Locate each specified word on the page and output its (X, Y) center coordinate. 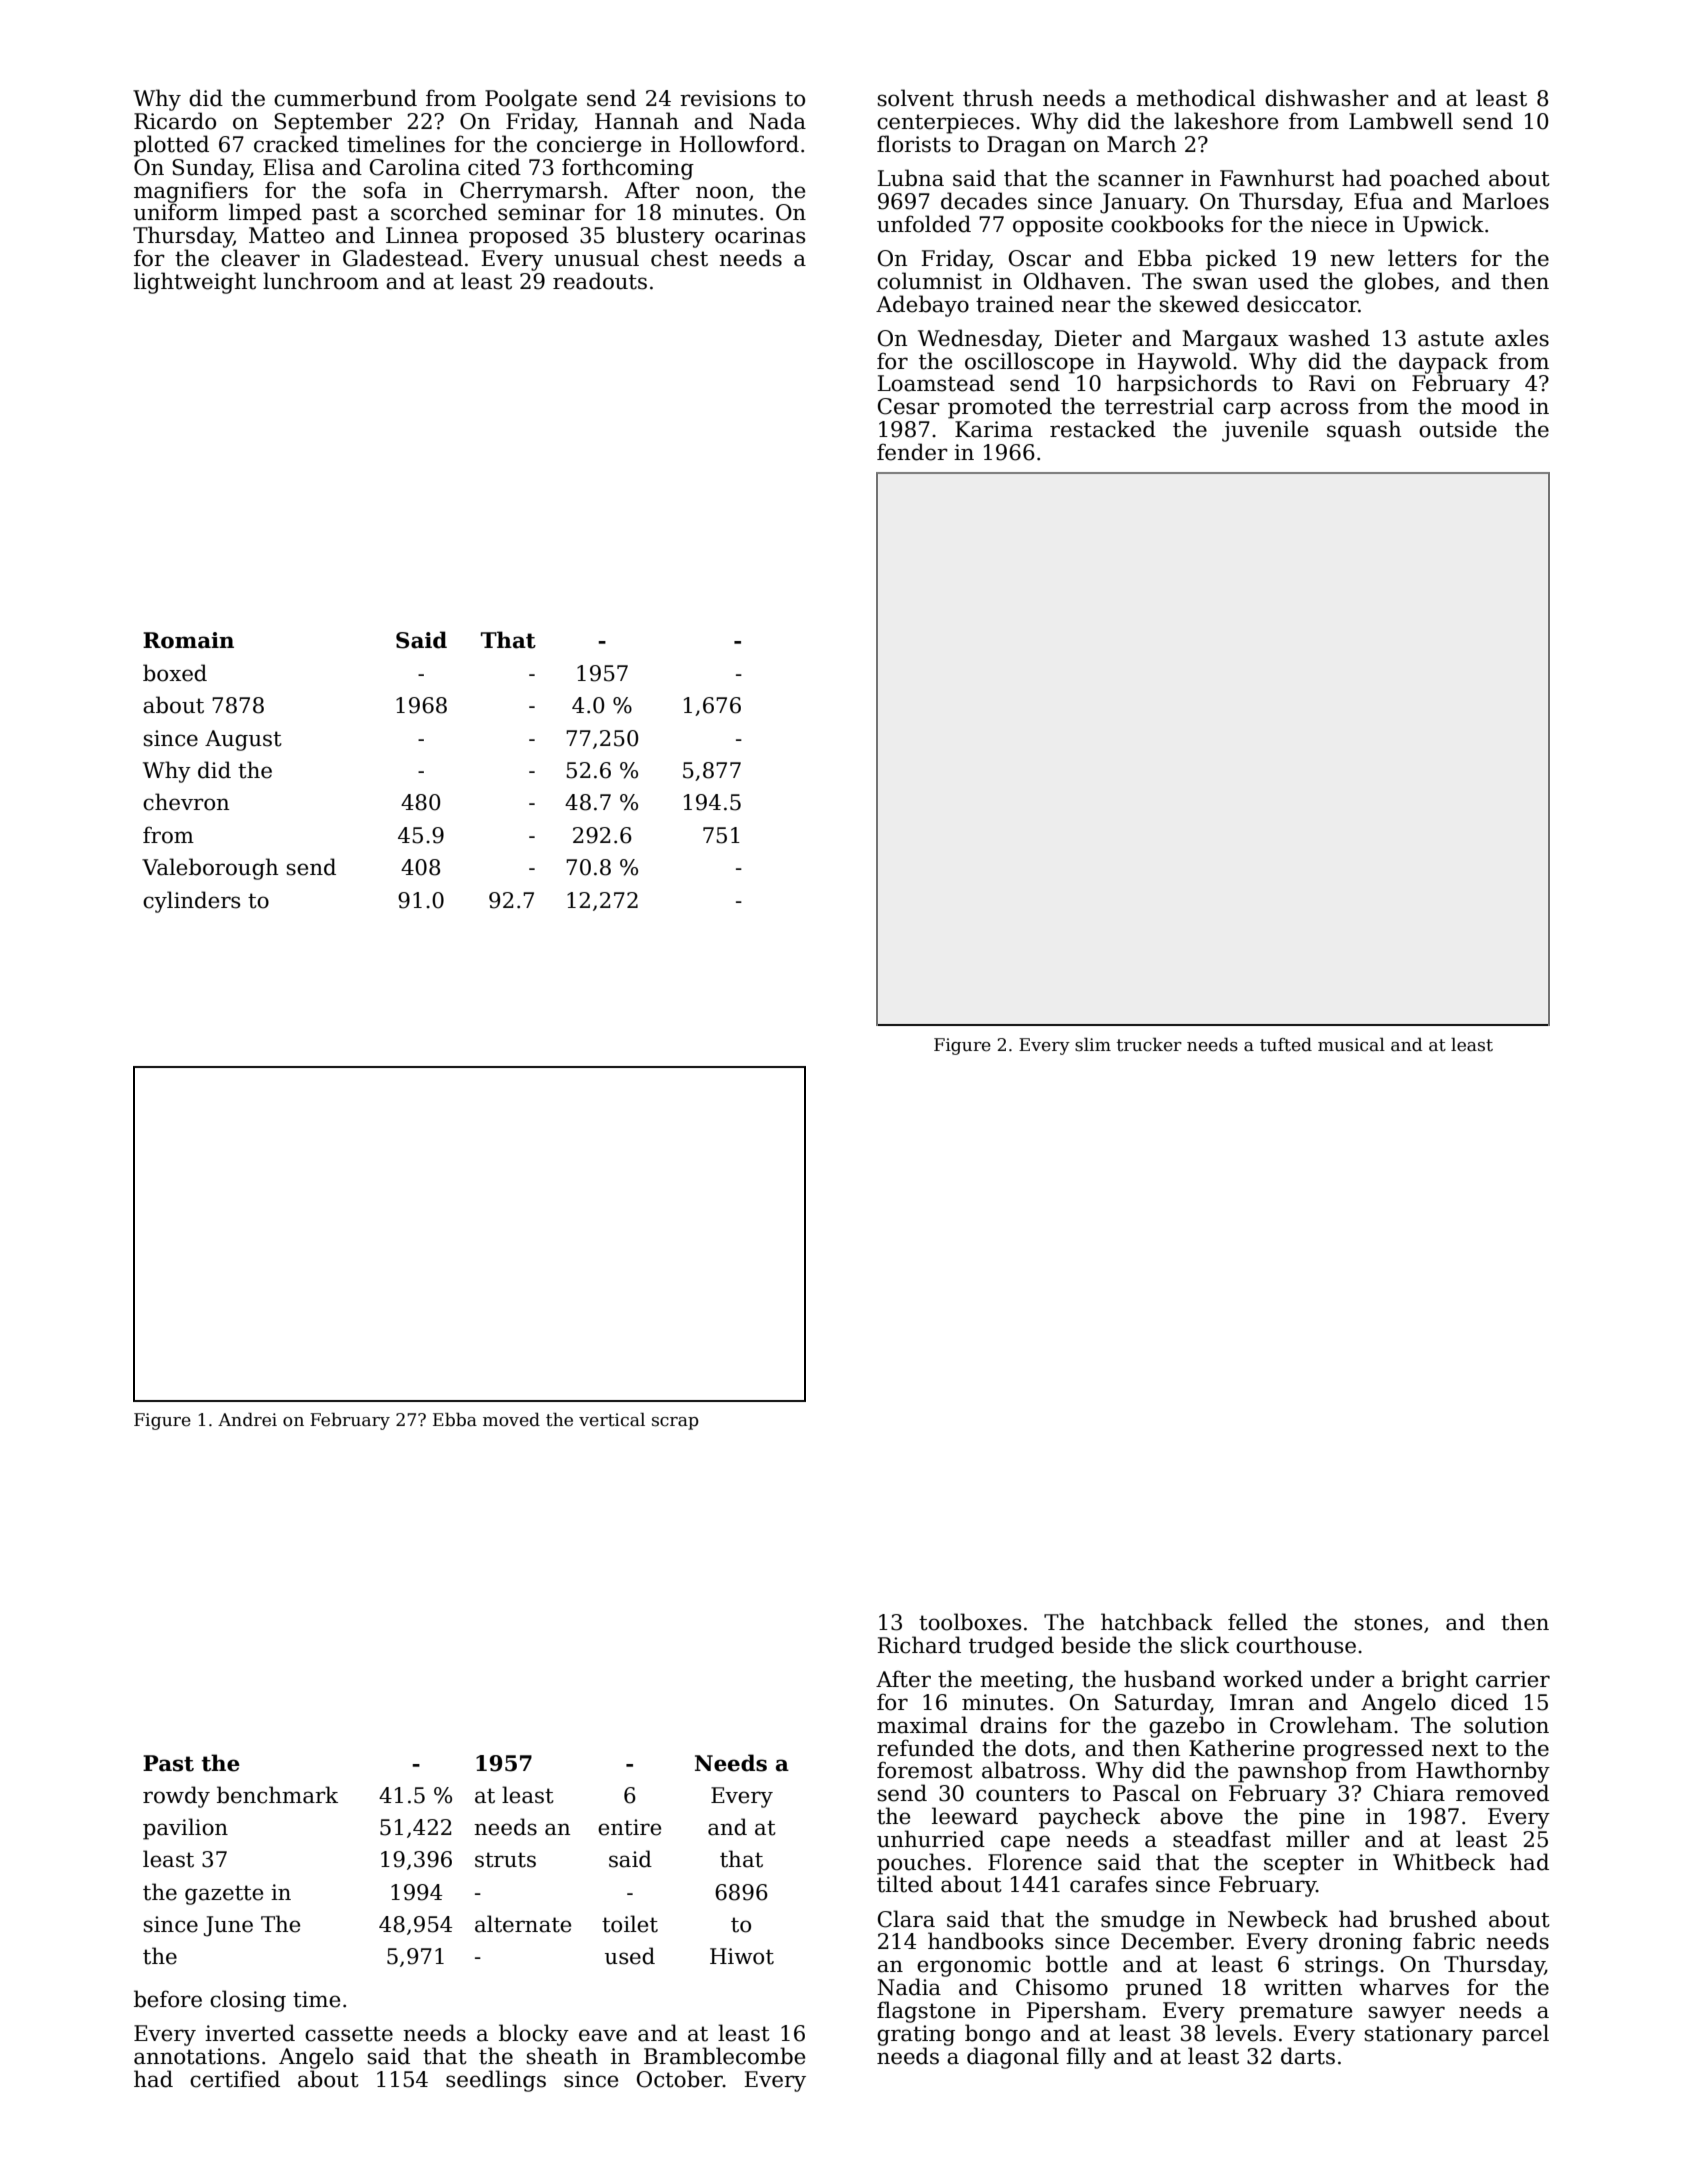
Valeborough (210, 869)
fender (912, 452)
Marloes (1505, 201)
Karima (994, 429)
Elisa (289, 167)
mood (1490, 406)
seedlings (496, 2081)
